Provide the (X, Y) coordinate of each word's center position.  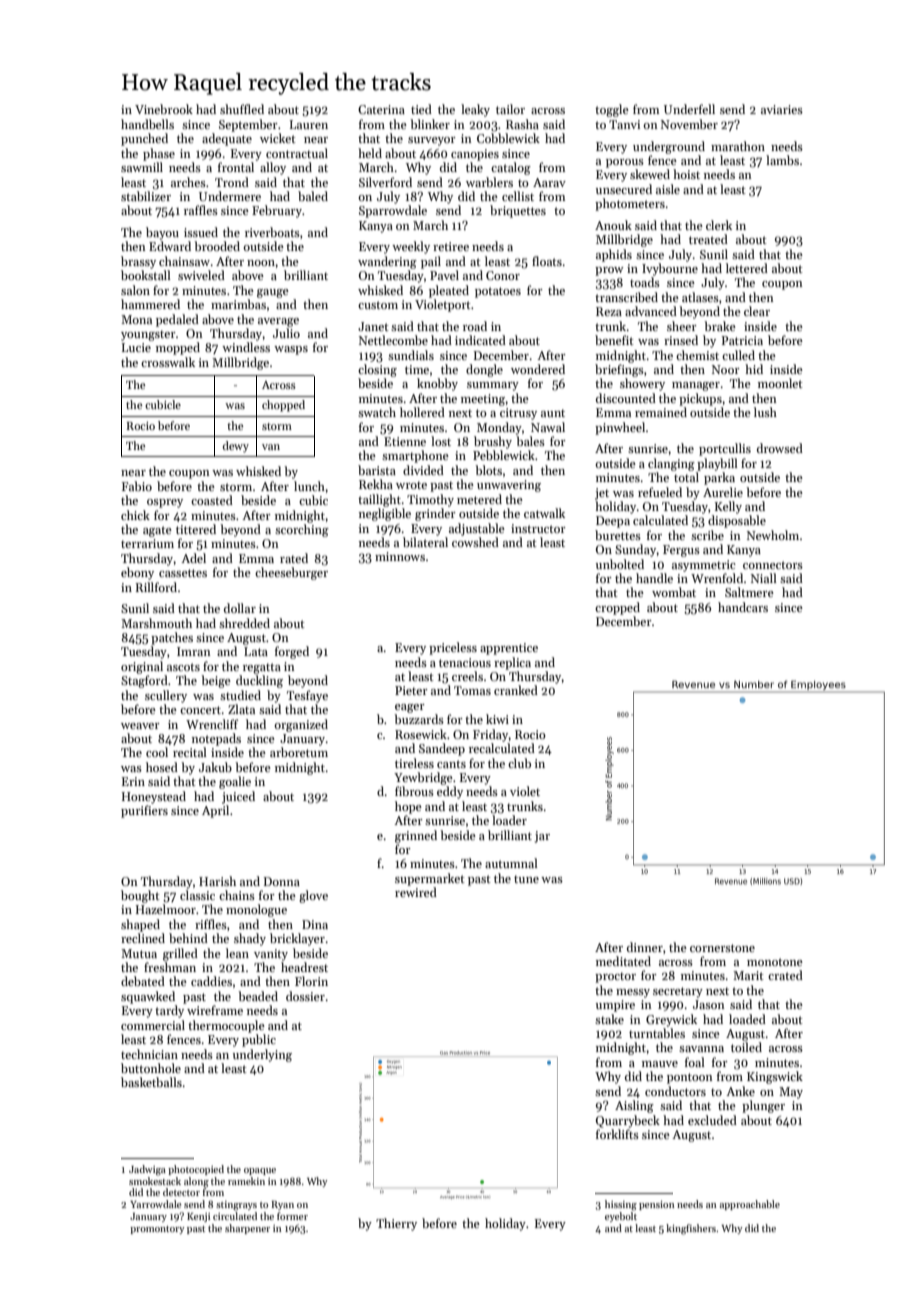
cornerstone (722, 948)
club (519, 763)
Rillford (156, 587)
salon (135, 290)
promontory (157, 1230)
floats (547, 261)
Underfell (689, 109)
